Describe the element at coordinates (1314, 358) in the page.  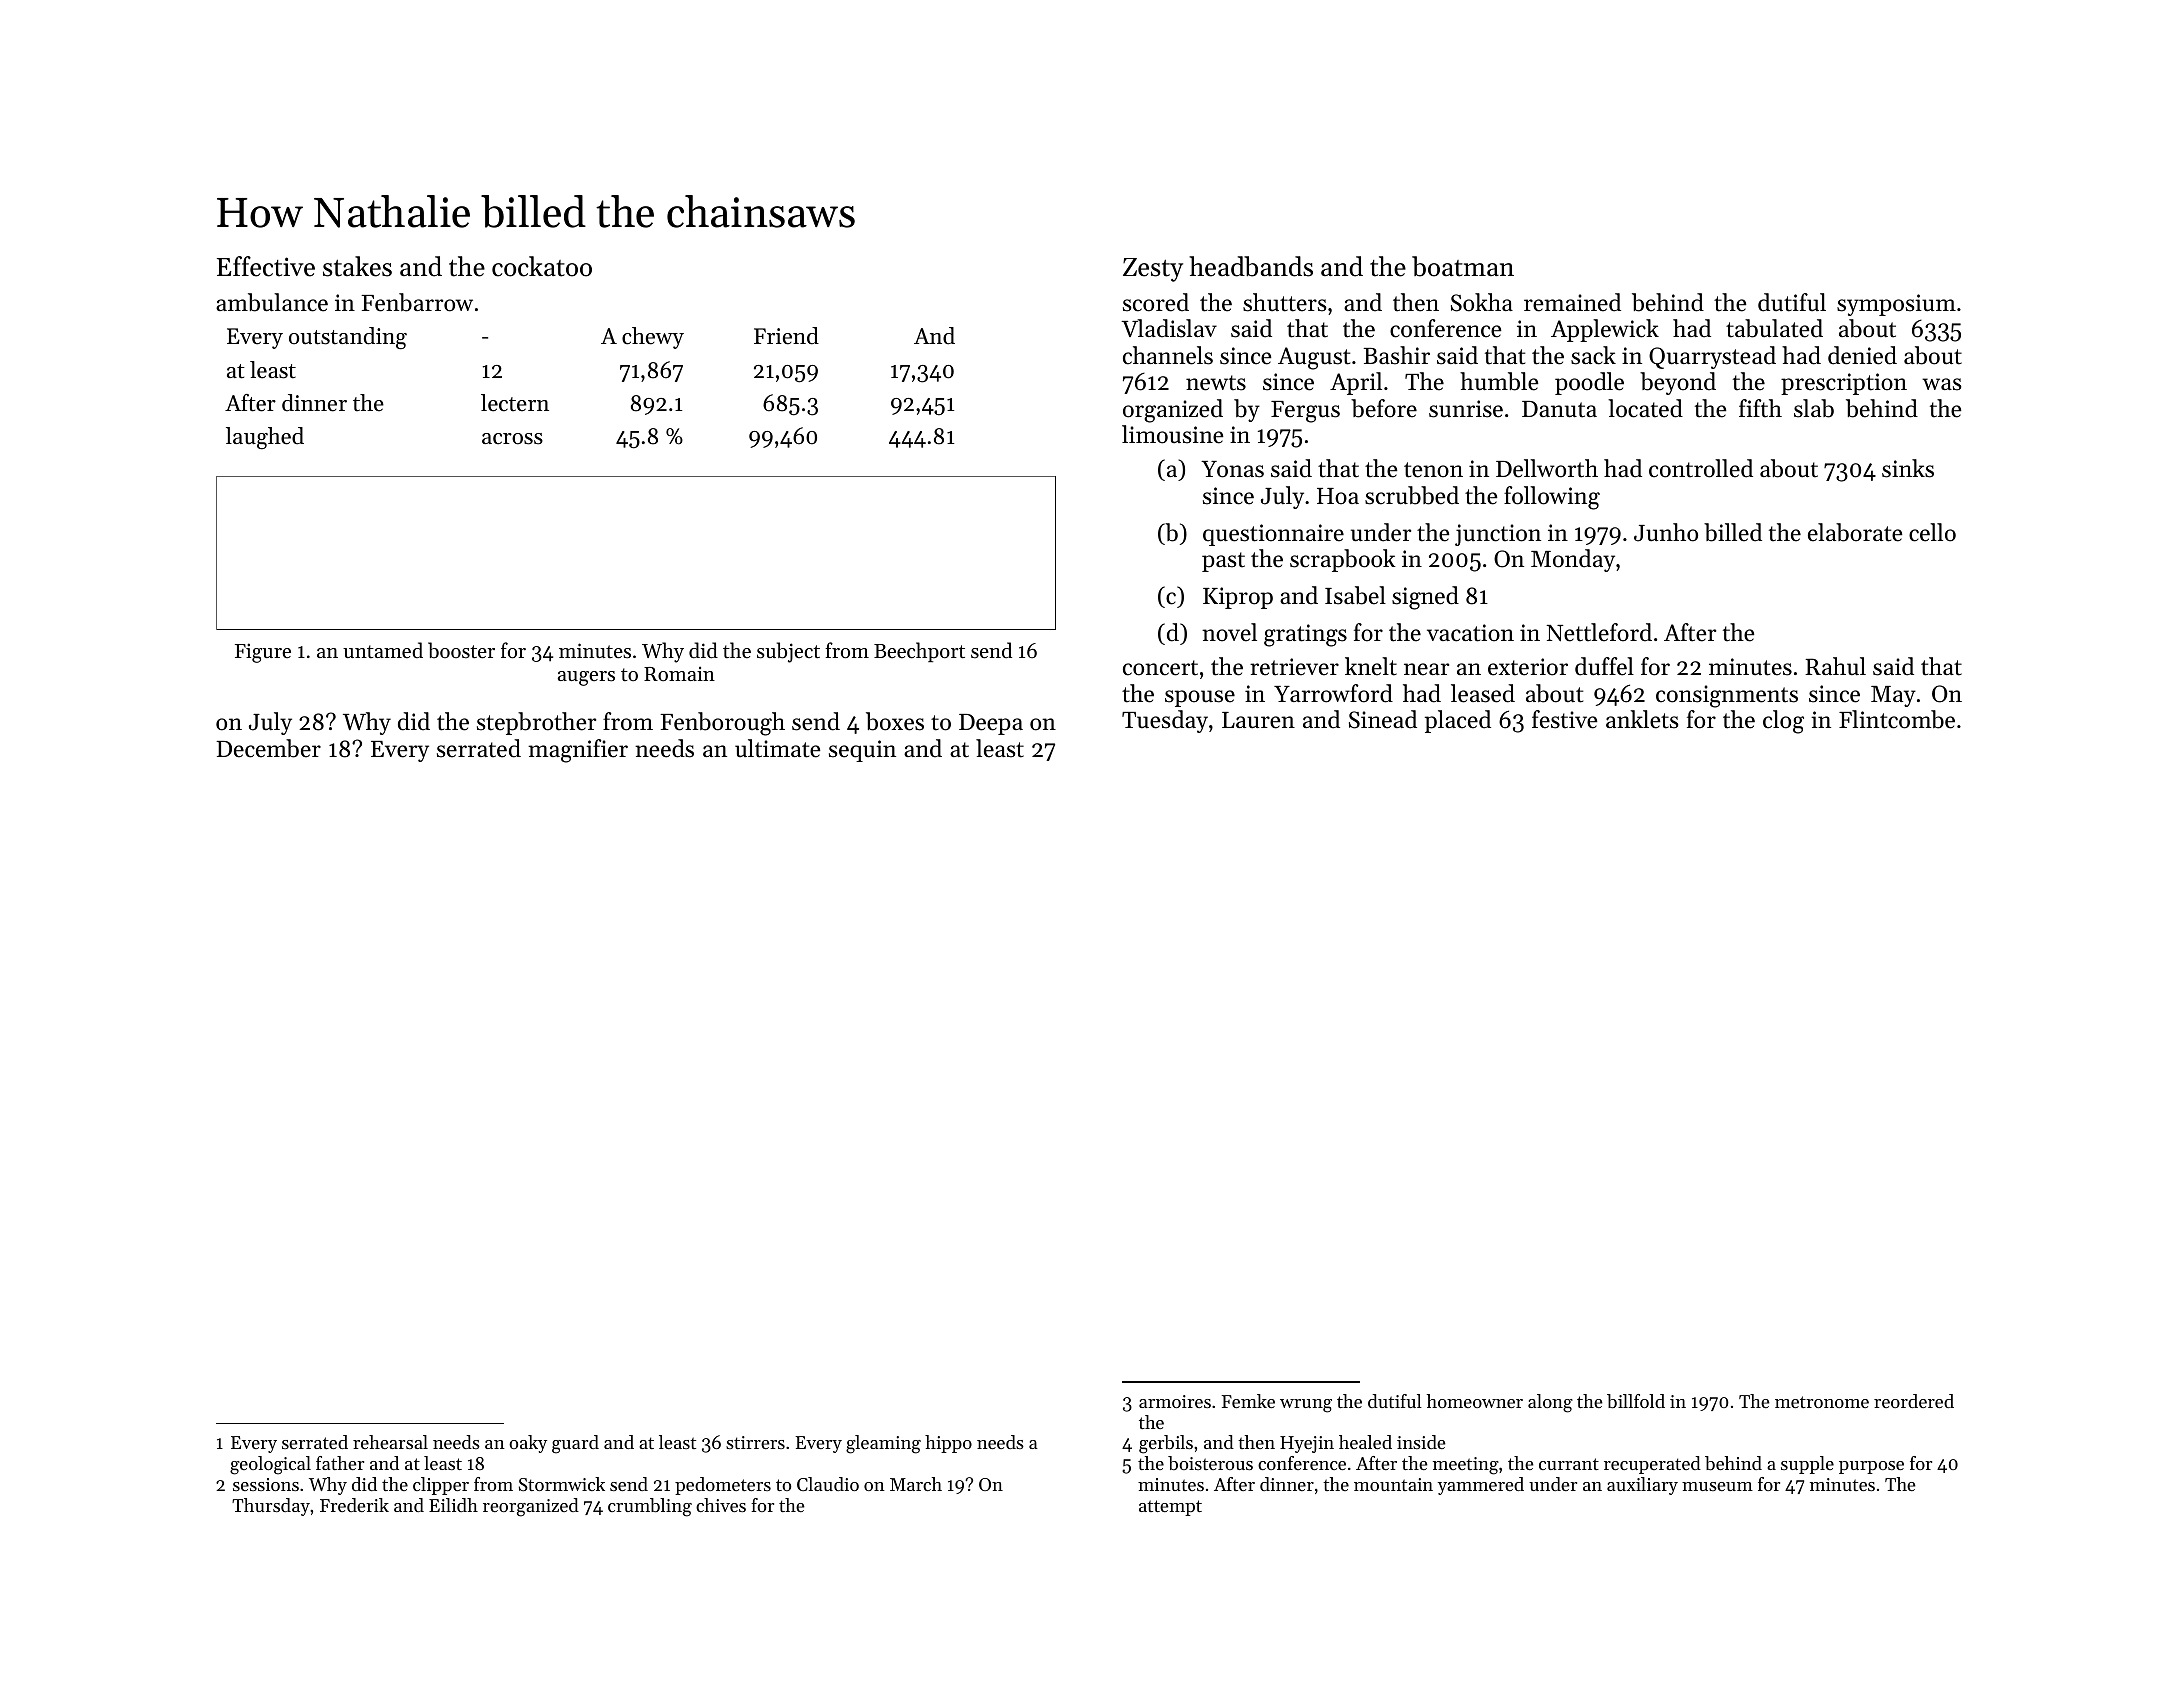
I see `August` at that location.
